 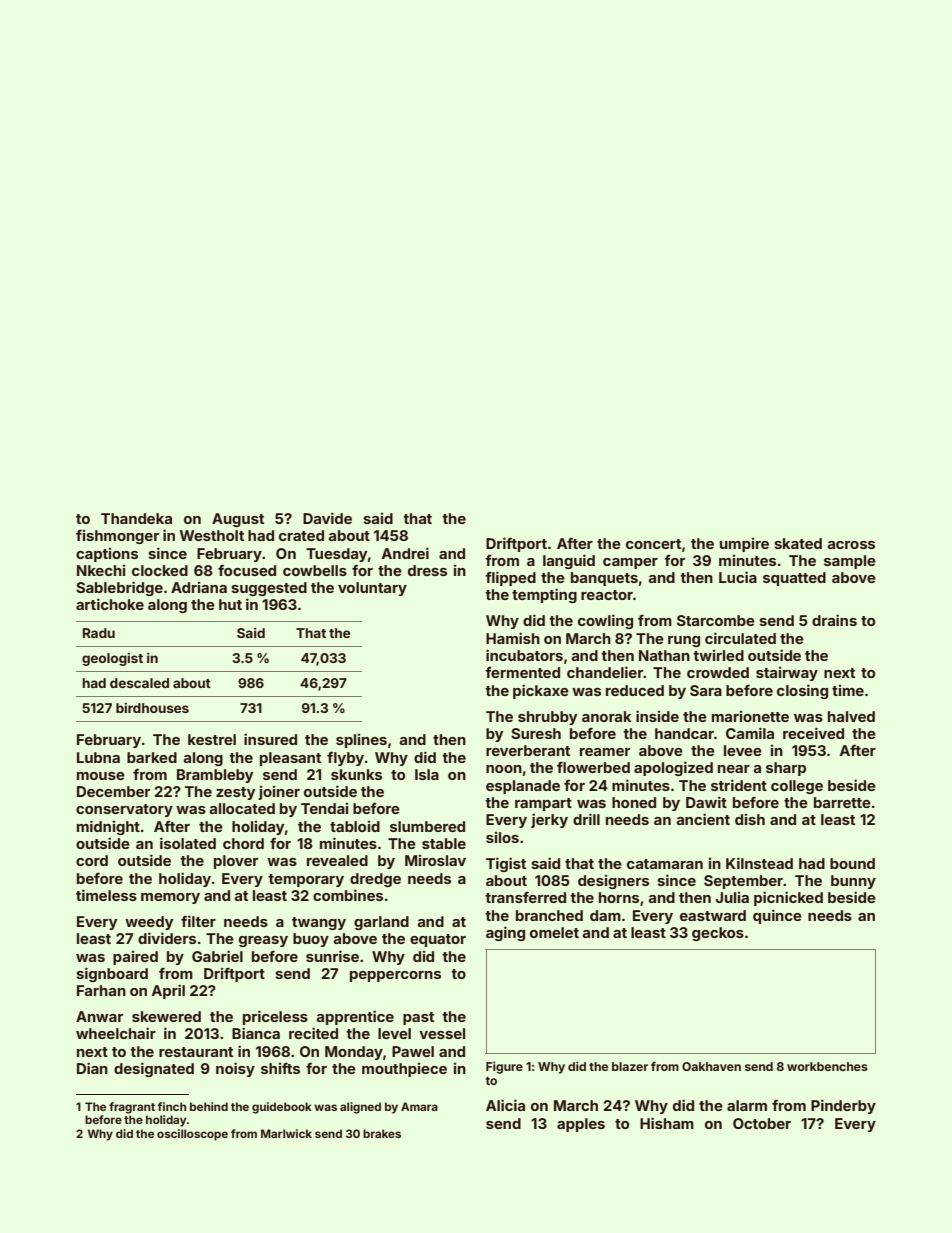 What do you see at coordinates (113, 791) in the screenshot?
I see `December` at bounding box center [113, 791].
